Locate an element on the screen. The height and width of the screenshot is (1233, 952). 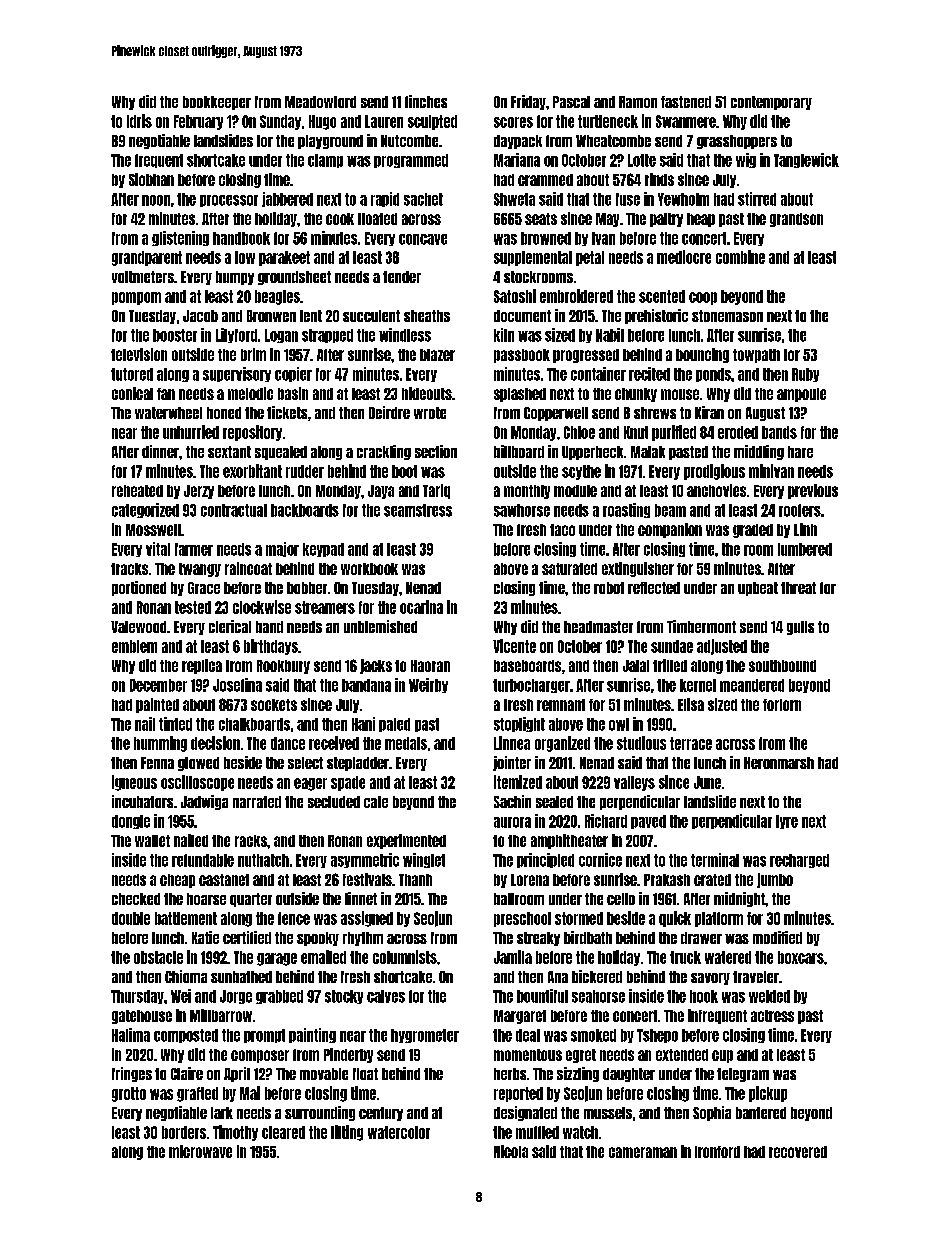
Meadowford is located at coordinates (320, 102).
